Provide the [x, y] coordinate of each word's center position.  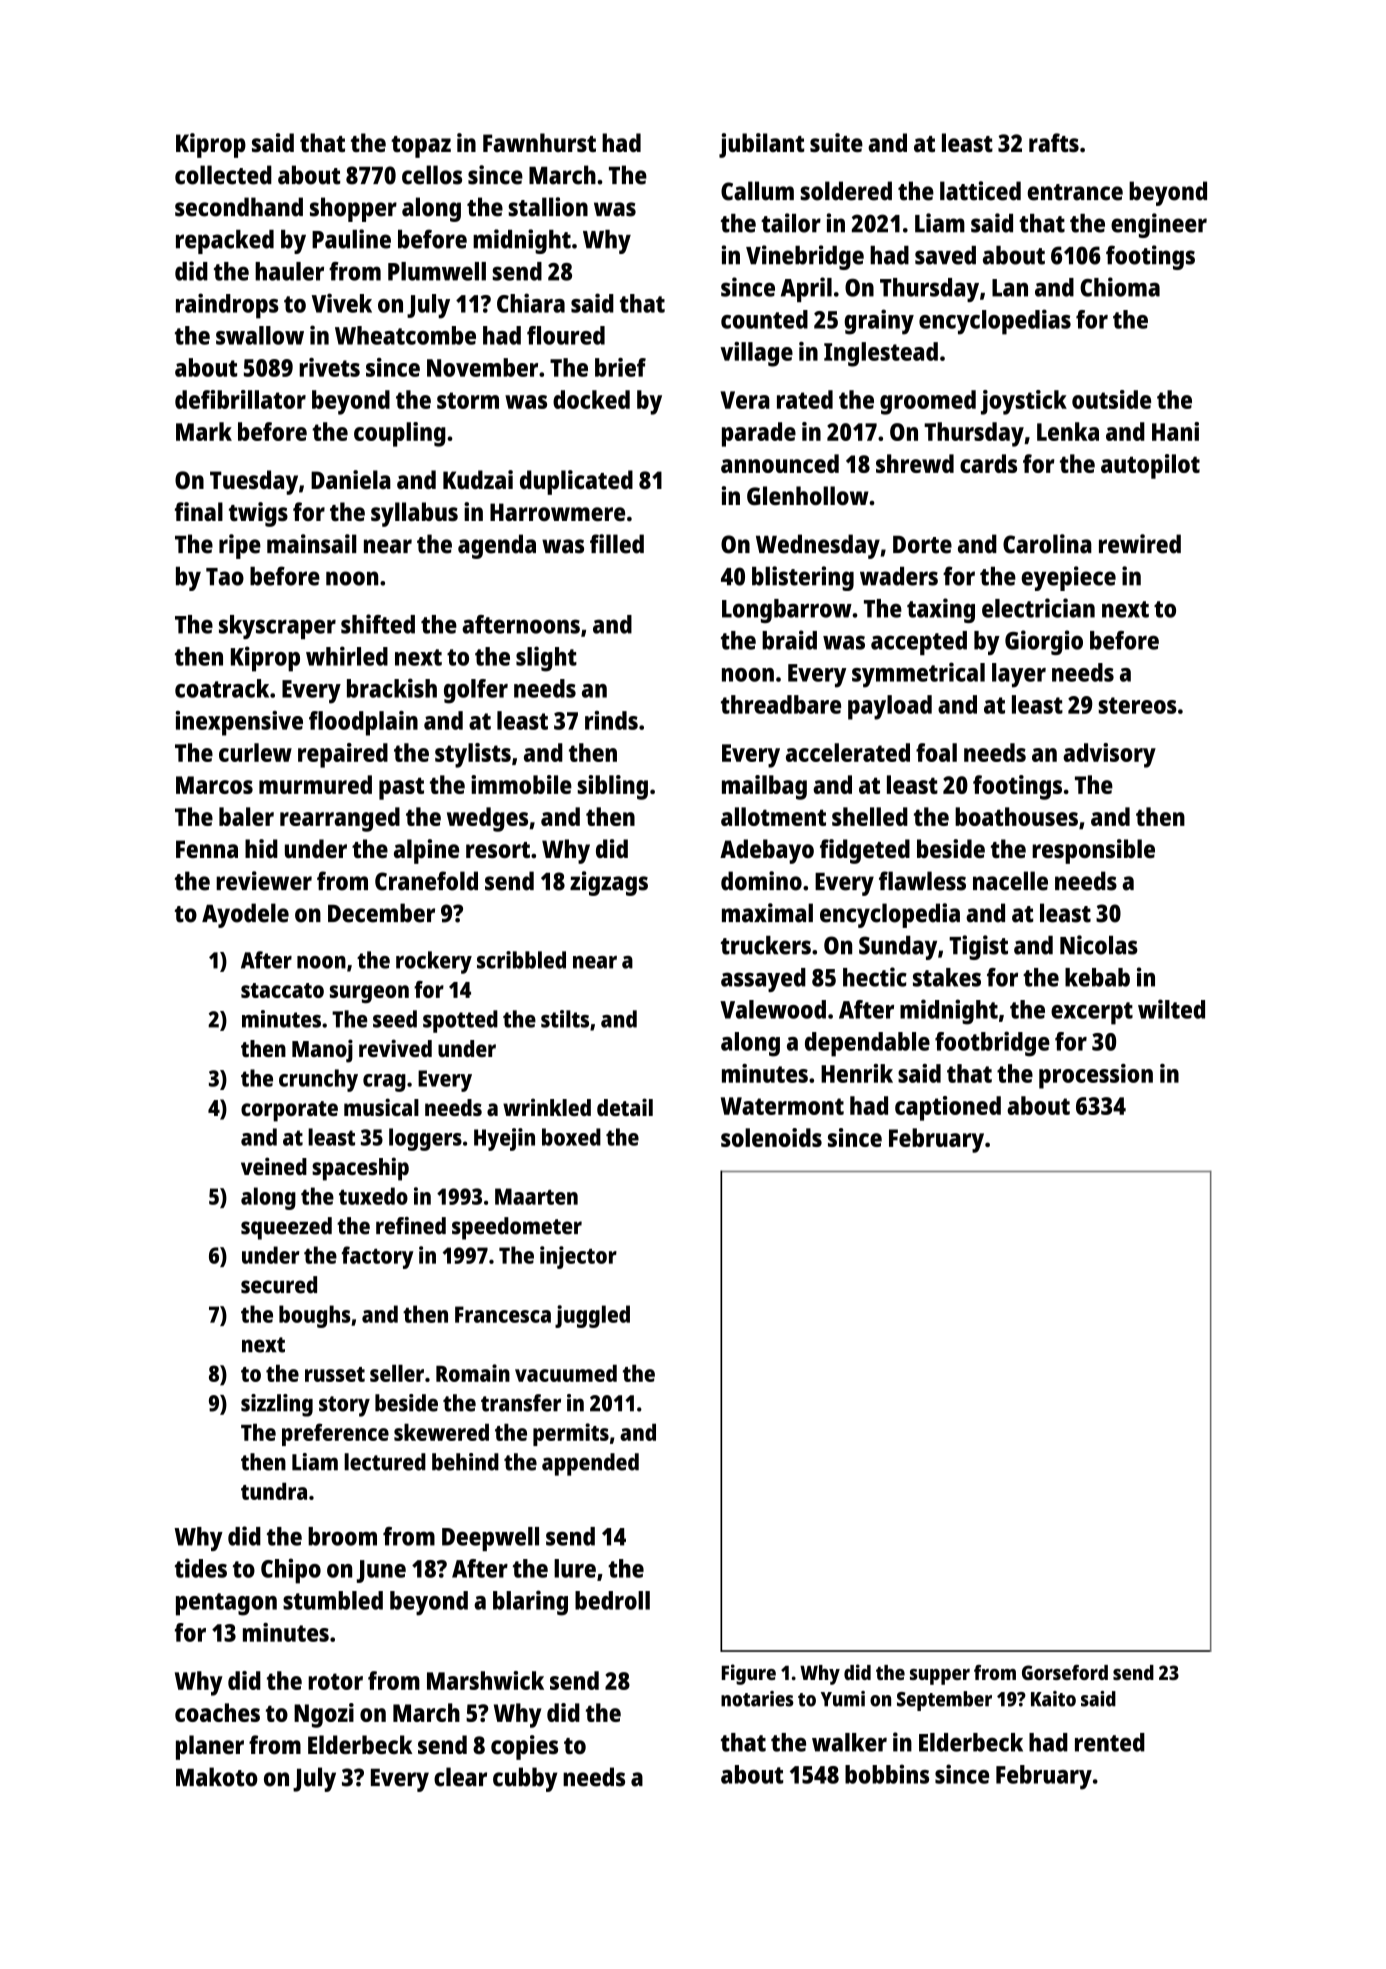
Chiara [531, 303]
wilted [1171, 1009]
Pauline [351, 239]
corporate [289, 1111]
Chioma [1120, 287]
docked [591, 399]
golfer [476, 691]
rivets [329, 367]
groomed [928, 402]
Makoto [217, 1777]
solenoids [771, 1137]
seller [397, 1373]
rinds [611, 720]
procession [1096, 1076]
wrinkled [547, 1107]
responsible [1093, 851]
